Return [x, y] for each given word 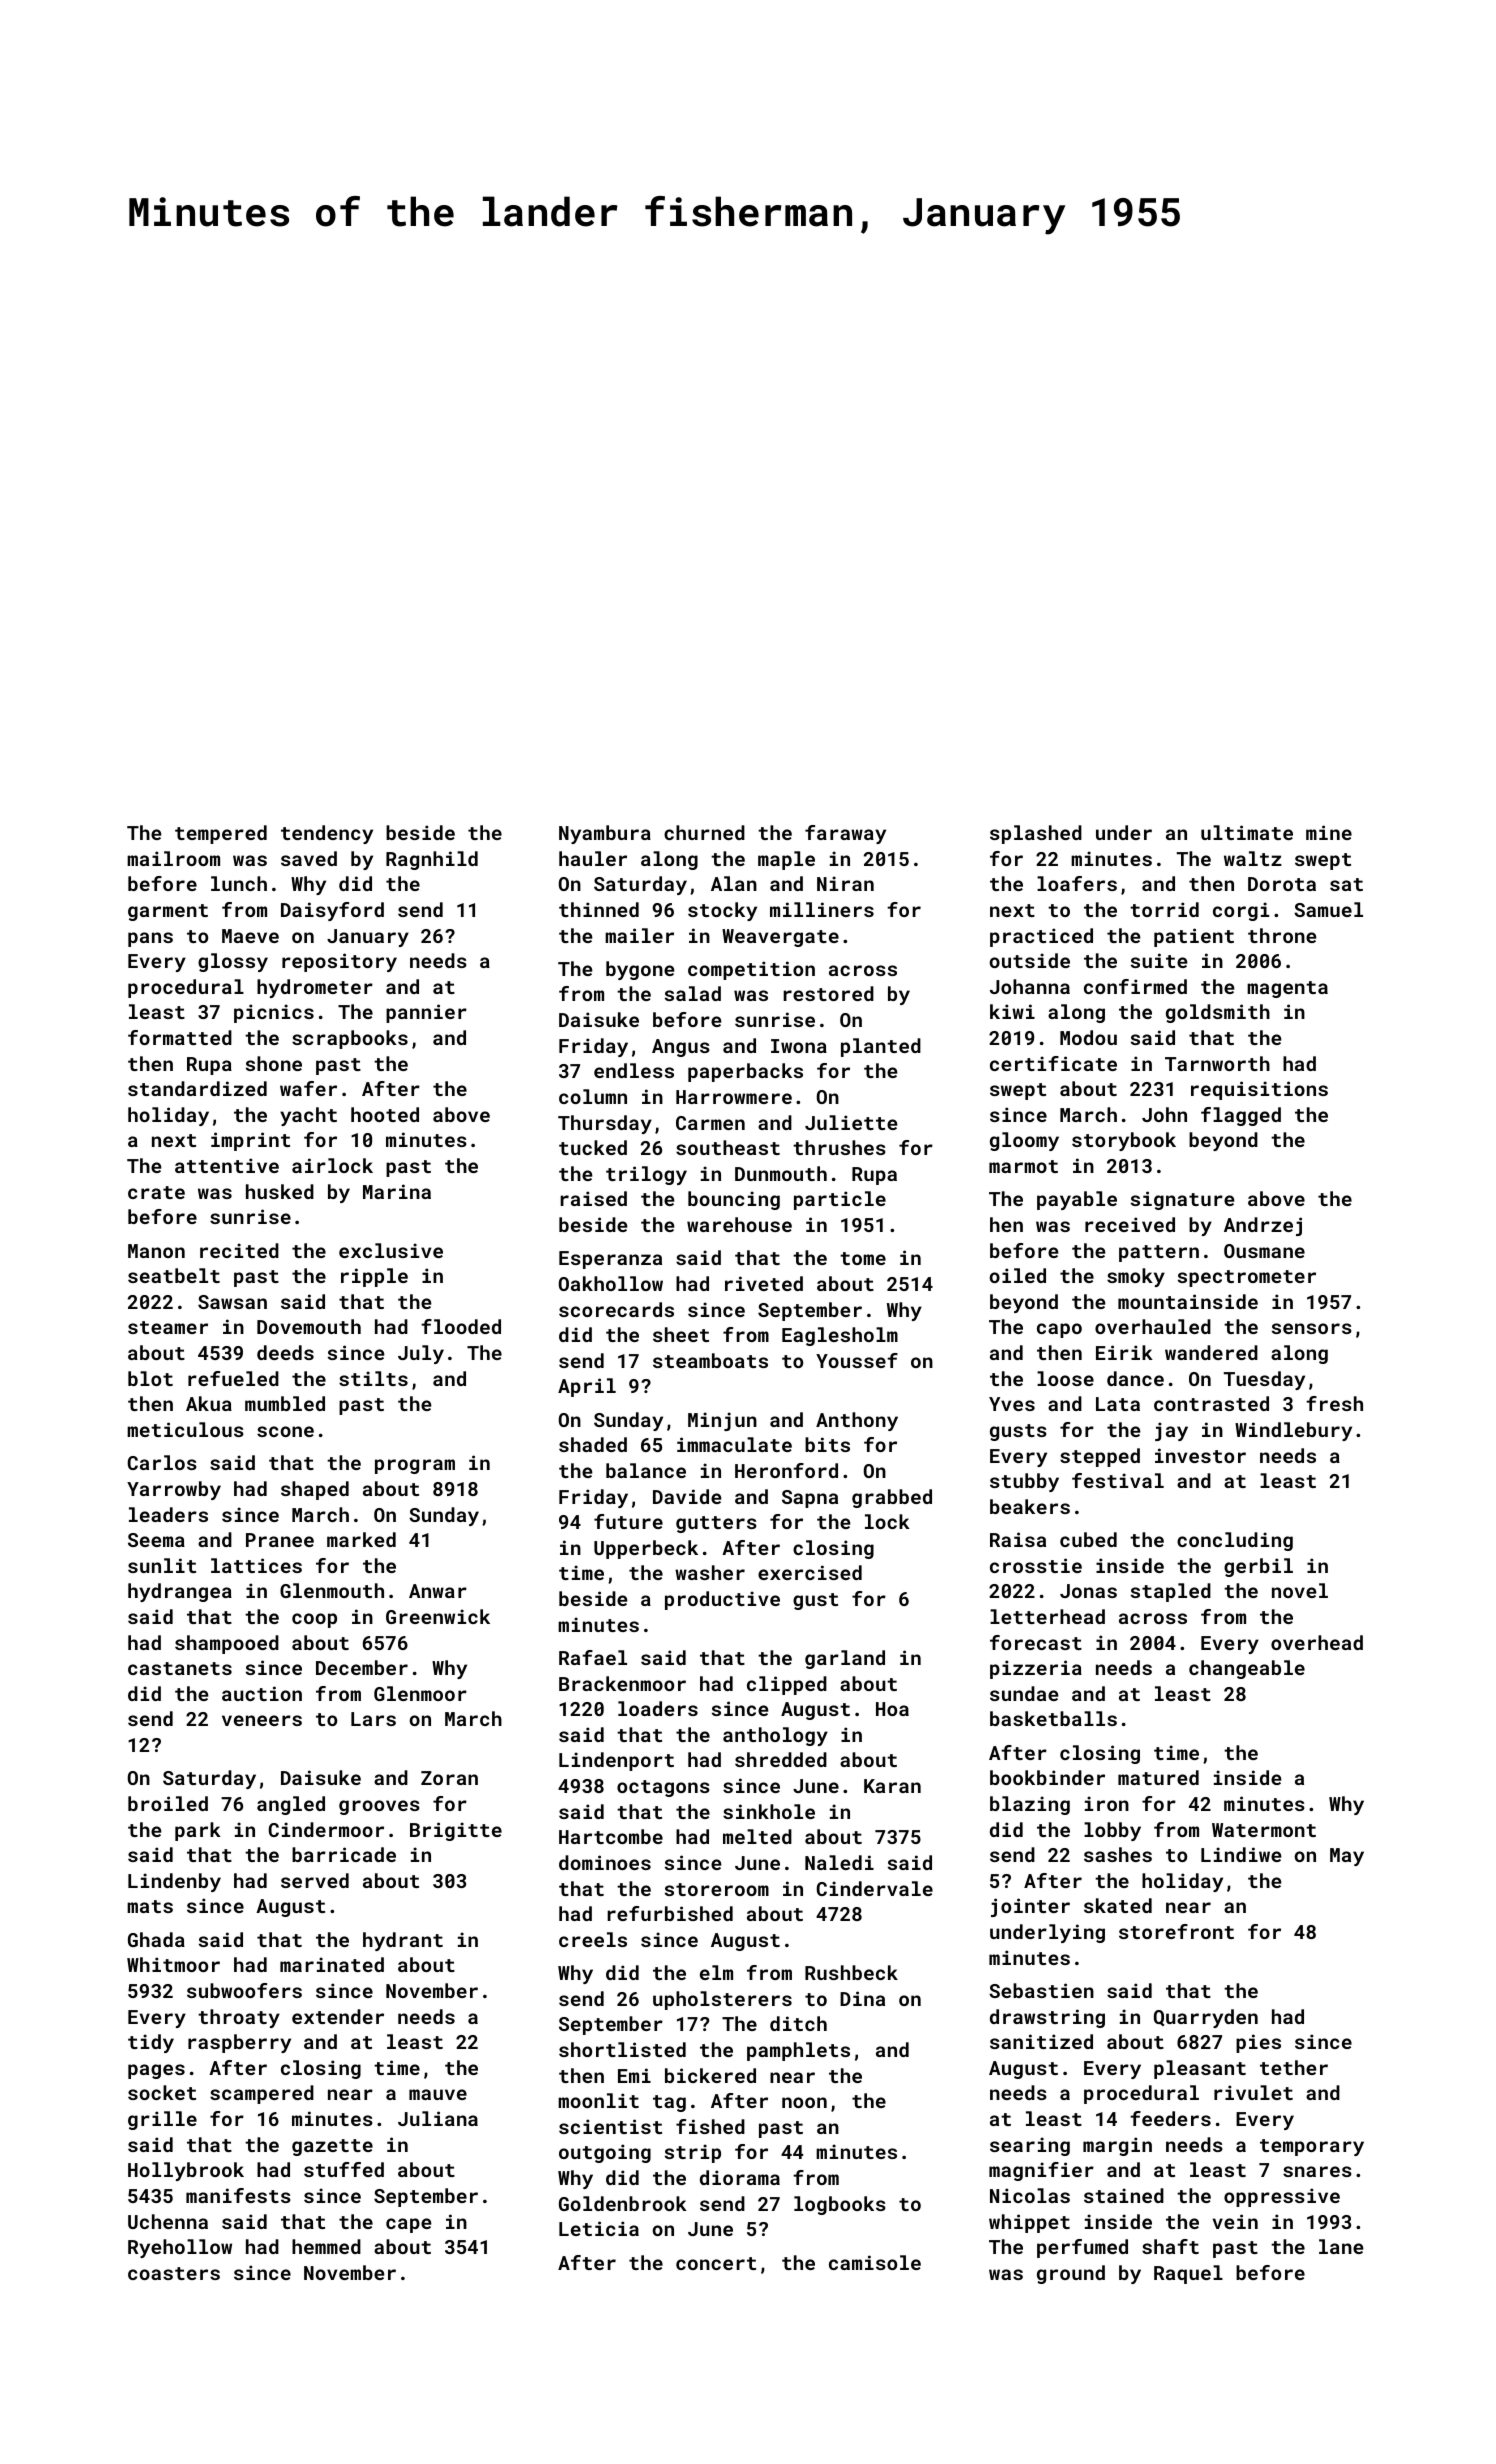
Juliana [438, 2118]
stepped [1100, 1457]
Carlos [162, 1462]
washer [710, 1572]
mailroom [173, 858]
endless [634, 1070]
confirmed [1135, 986]
